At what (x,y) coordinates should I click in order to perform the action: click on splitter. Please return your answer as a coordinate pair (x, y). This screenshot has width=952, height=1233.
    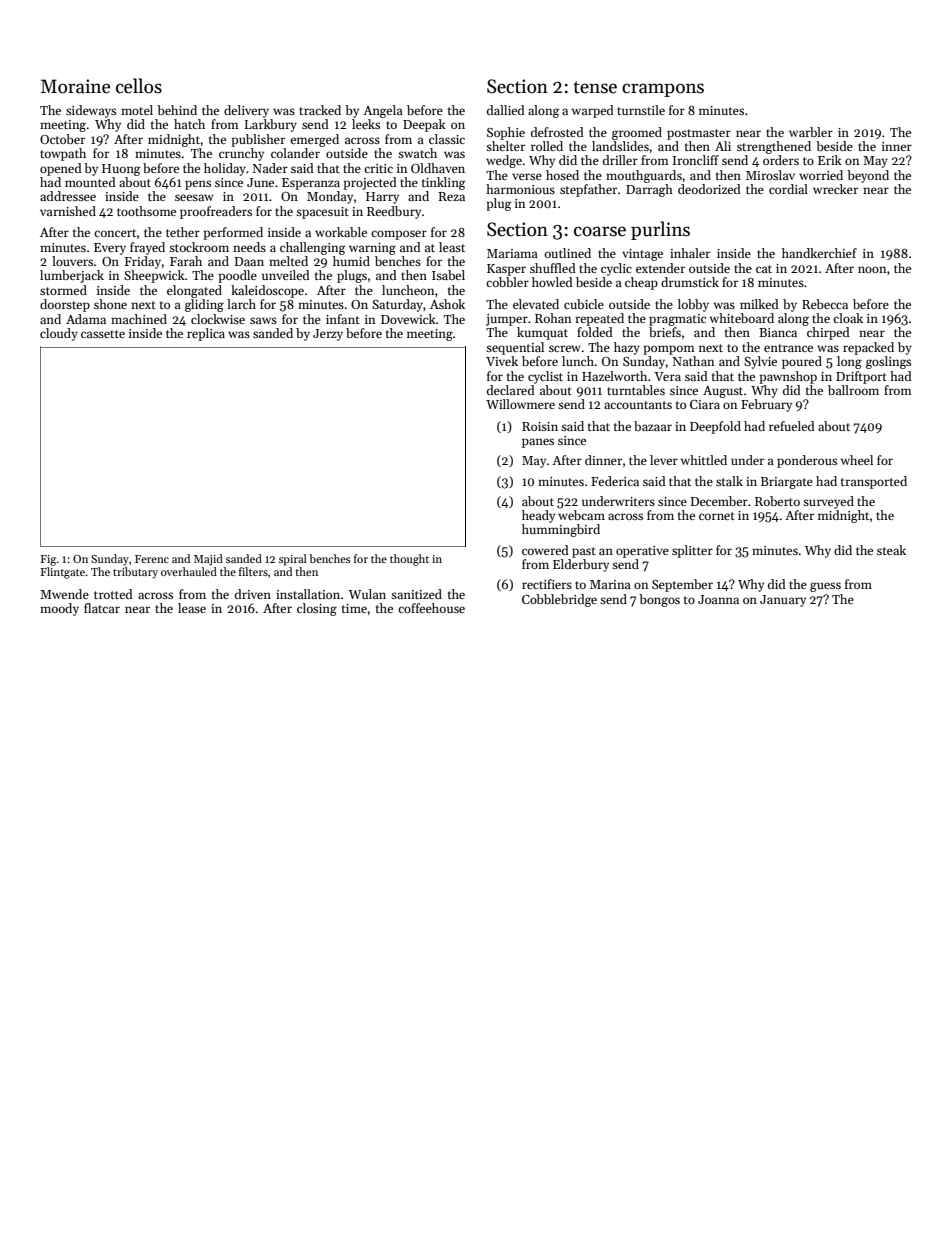
    Looking at the image, I should click on (692, 551).
